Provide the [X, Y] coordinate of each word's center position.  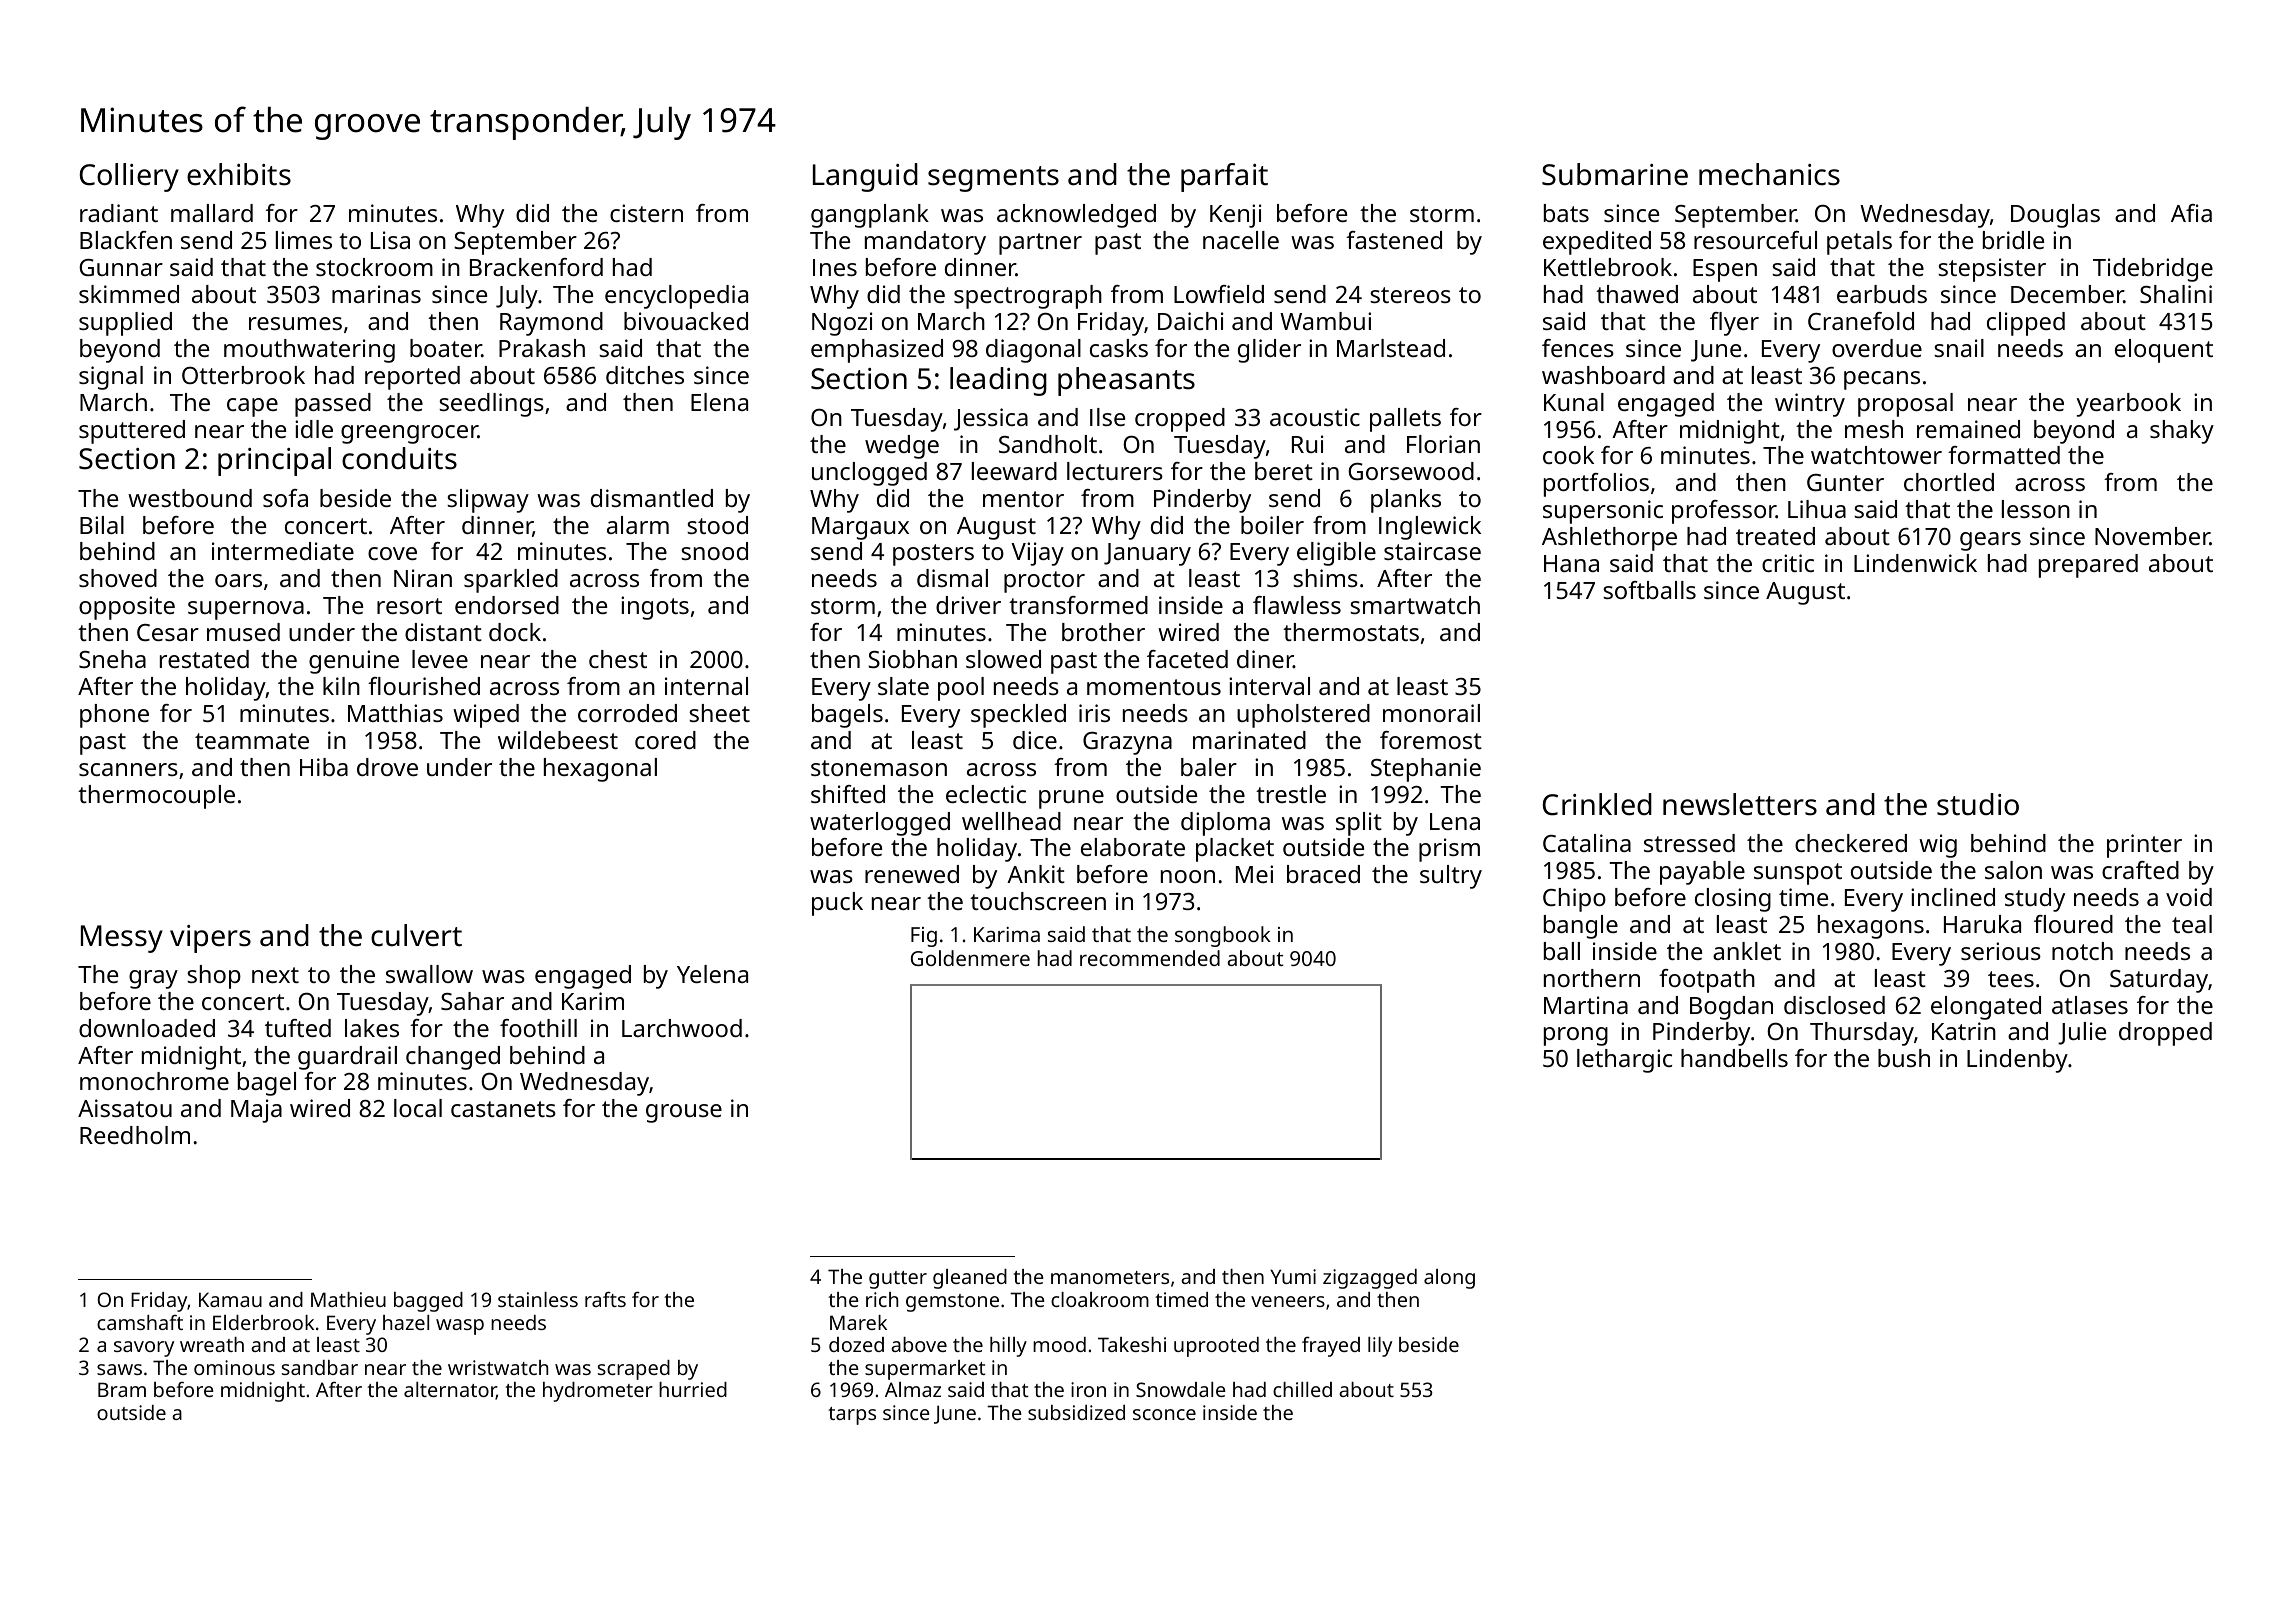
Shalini [2176, 294]
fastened [1394, 240]
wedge [902, 447]
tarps [852, 1416]
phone [114, 716]
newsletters [1740, 804]
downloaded [147, 1028]
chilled [1302, 1389]
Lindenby [2017, 1061]
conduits [399, 458]
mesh [1874, 429]
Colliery [129, 177]
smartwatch [1415, 605]
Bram [122, 1389]
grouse [684, 1113]
